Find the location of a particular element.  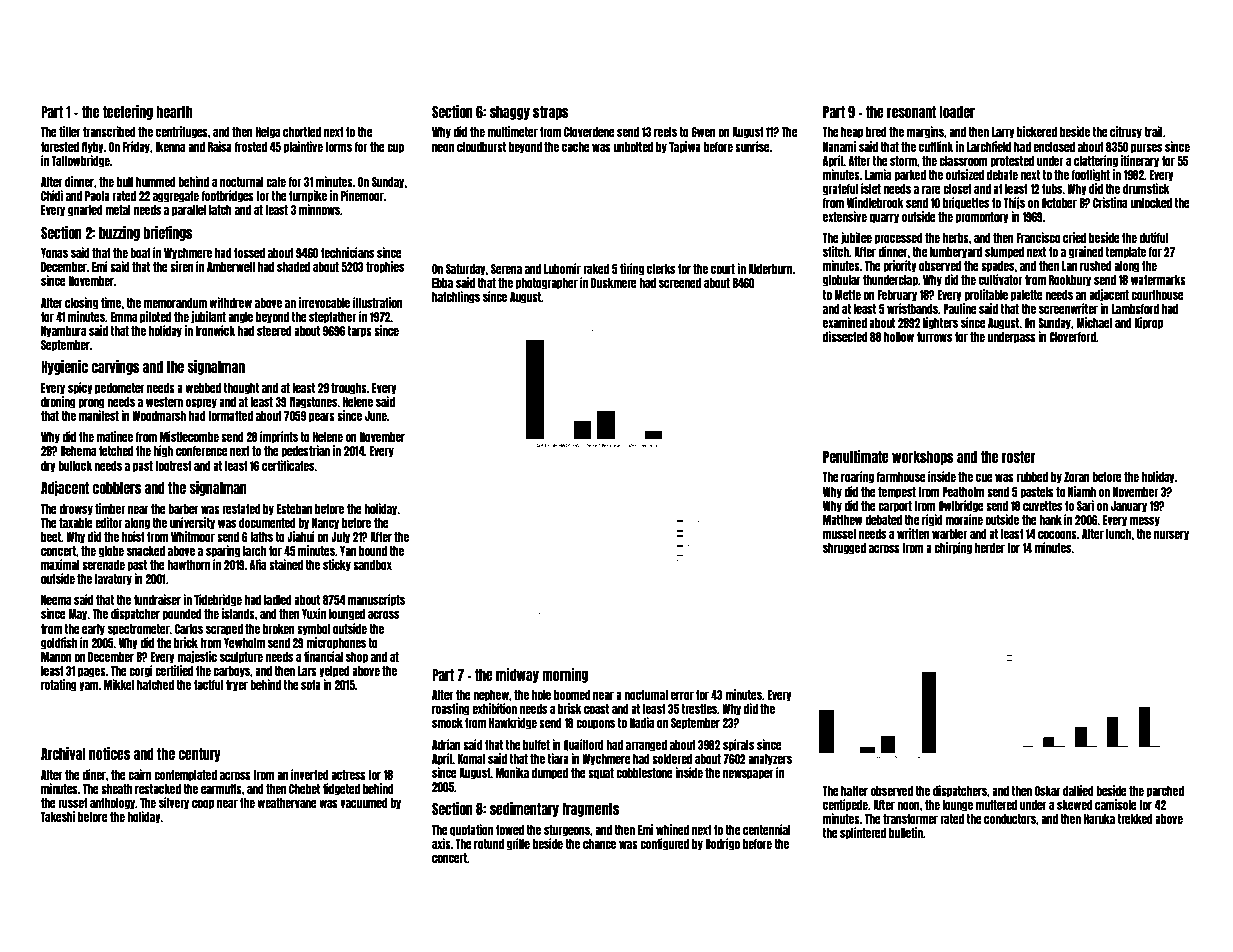

straps is located at coordinates (551, 113).
